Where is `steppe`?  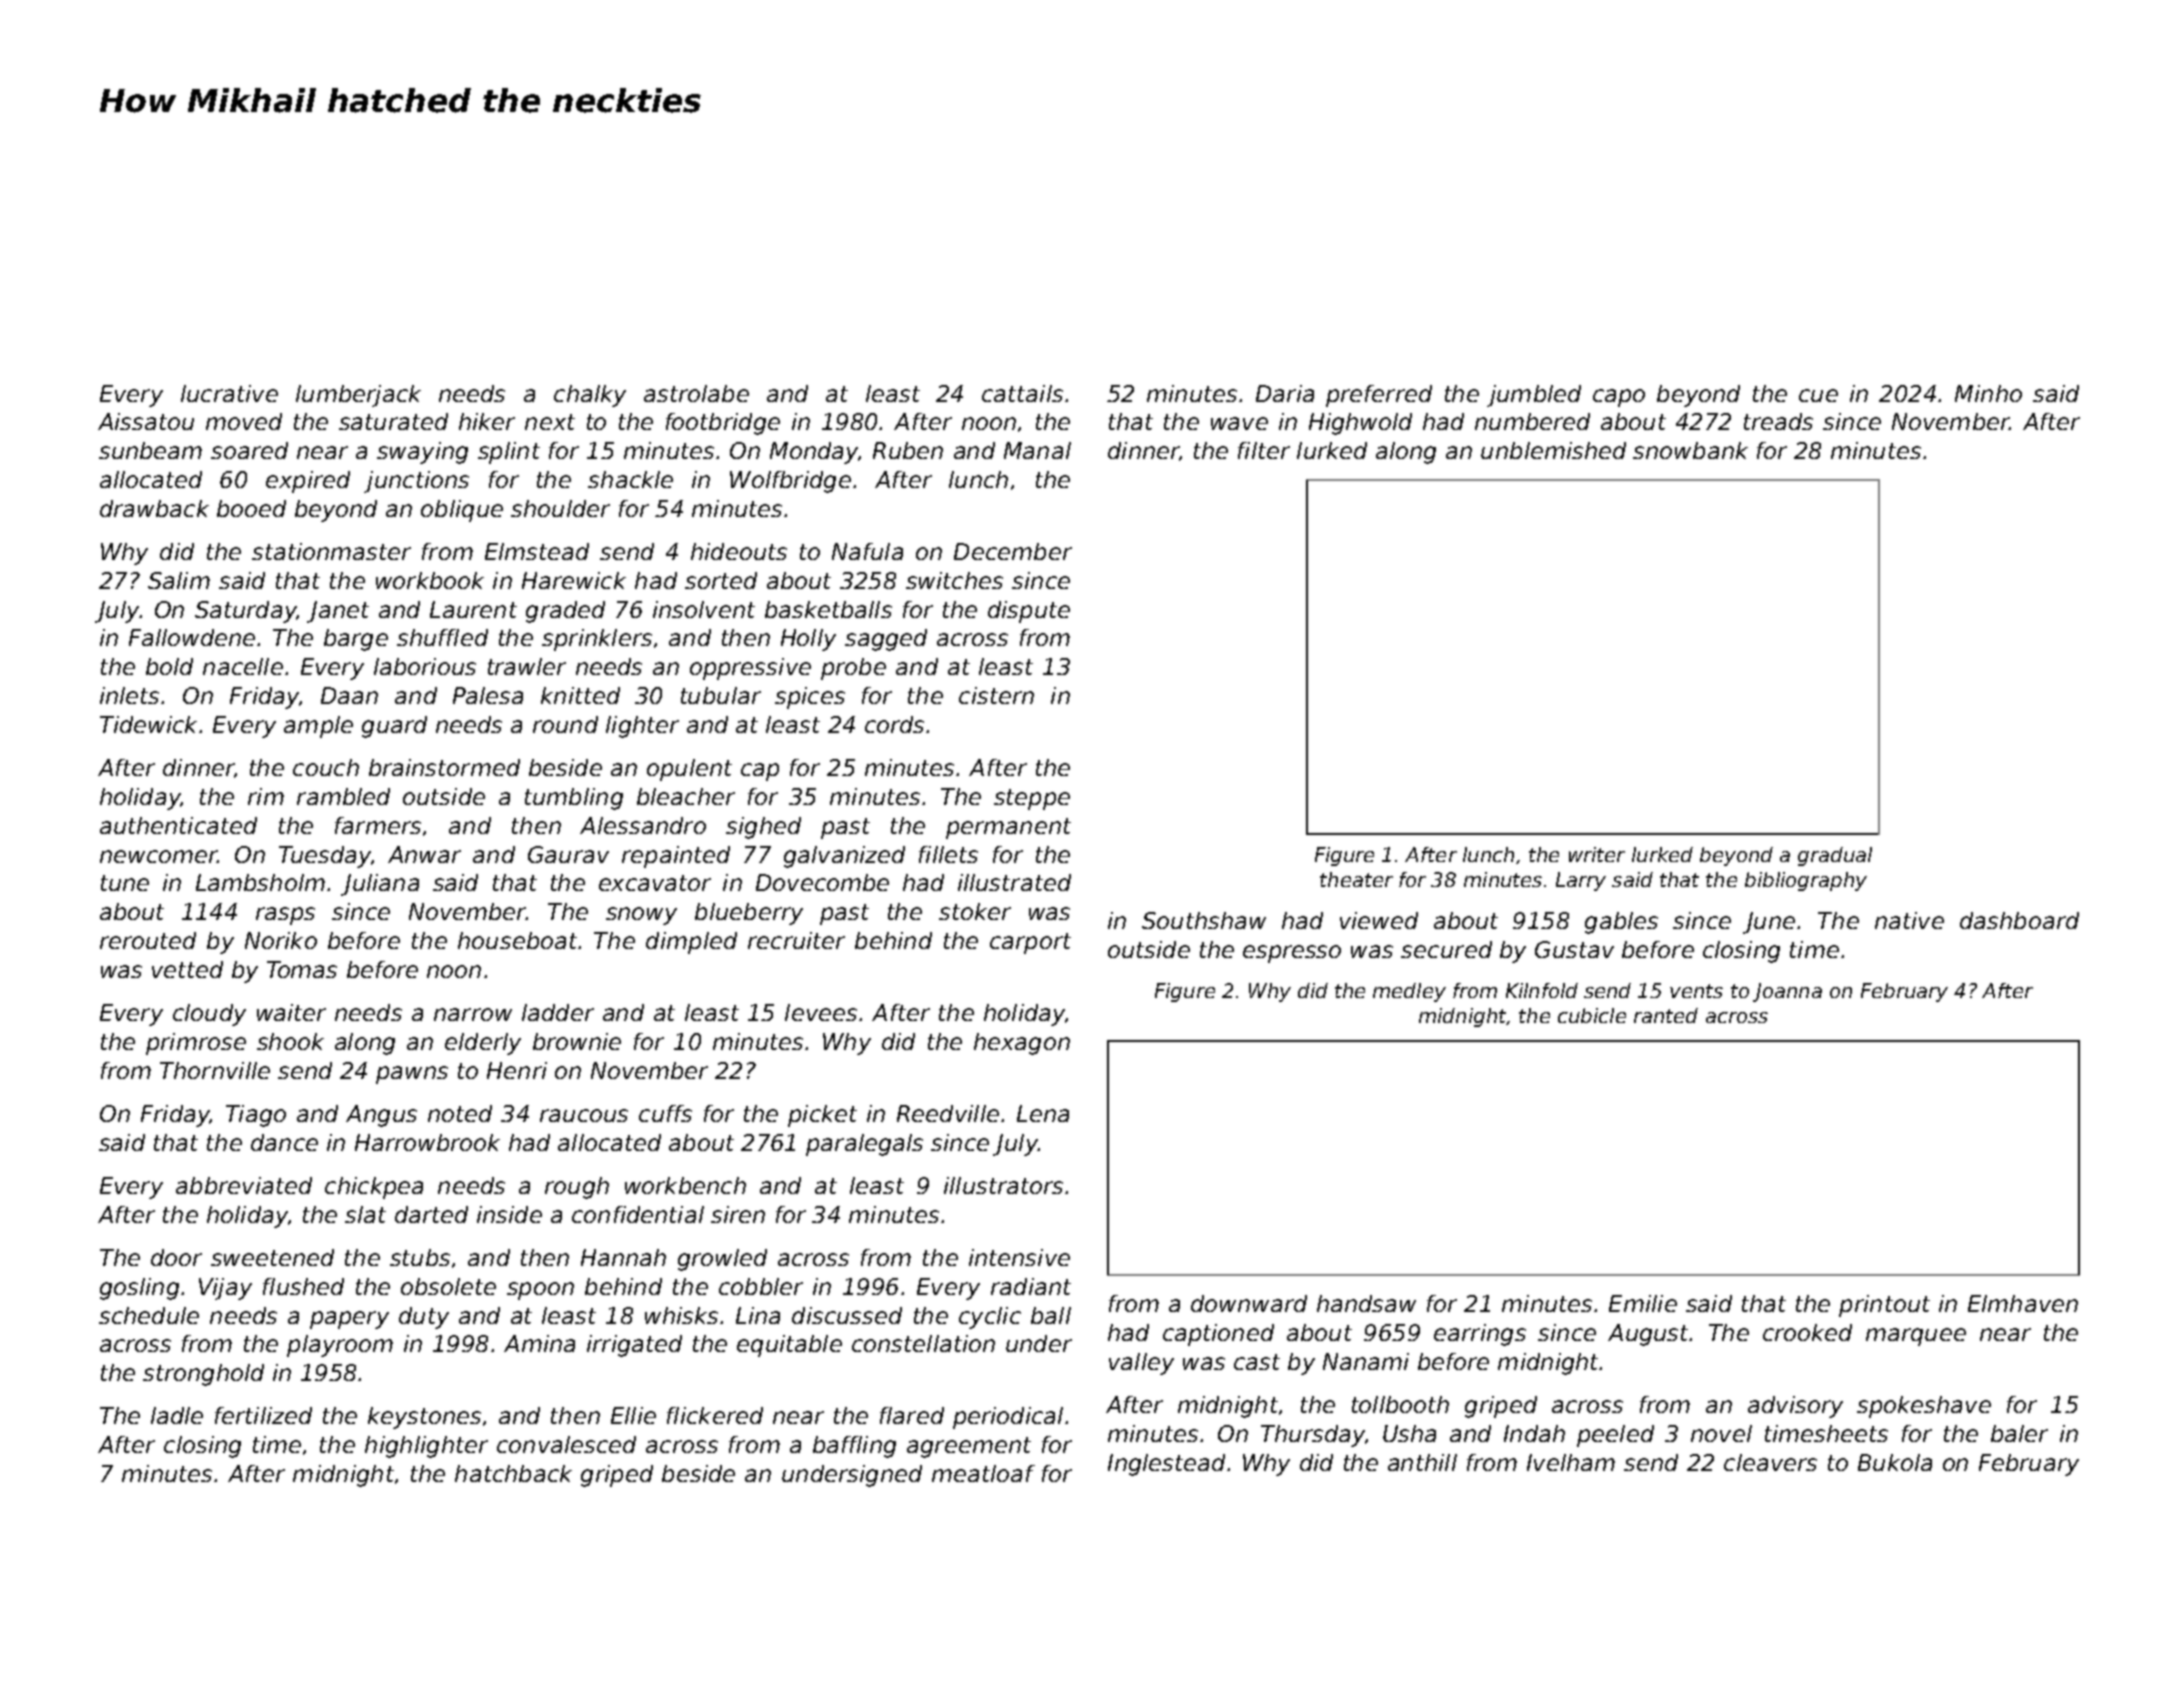 steppe is located at coordinates (1032, 799).
